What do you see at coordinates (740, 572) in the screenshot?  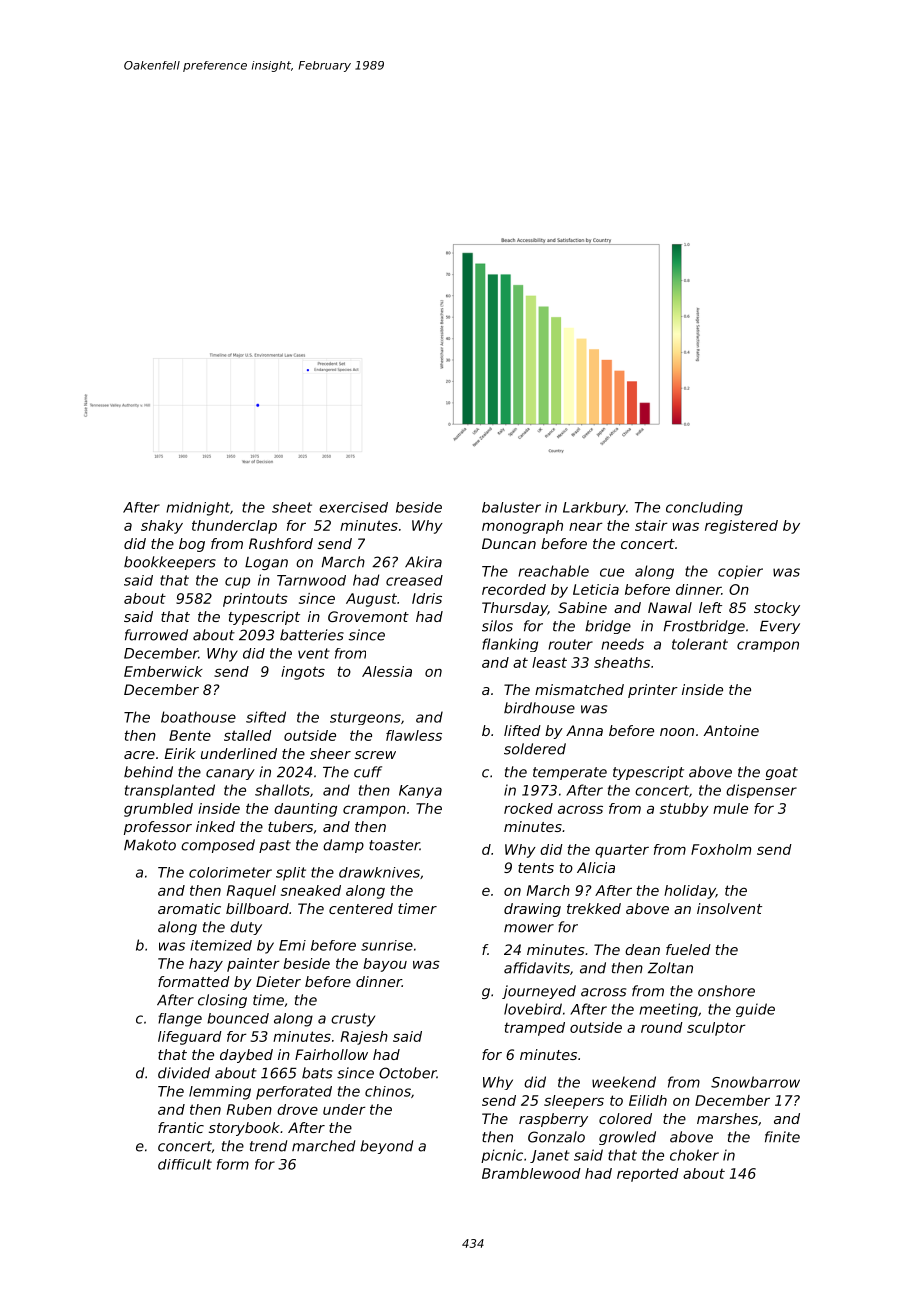 I see `copier` at bounding box center [740, 572].
